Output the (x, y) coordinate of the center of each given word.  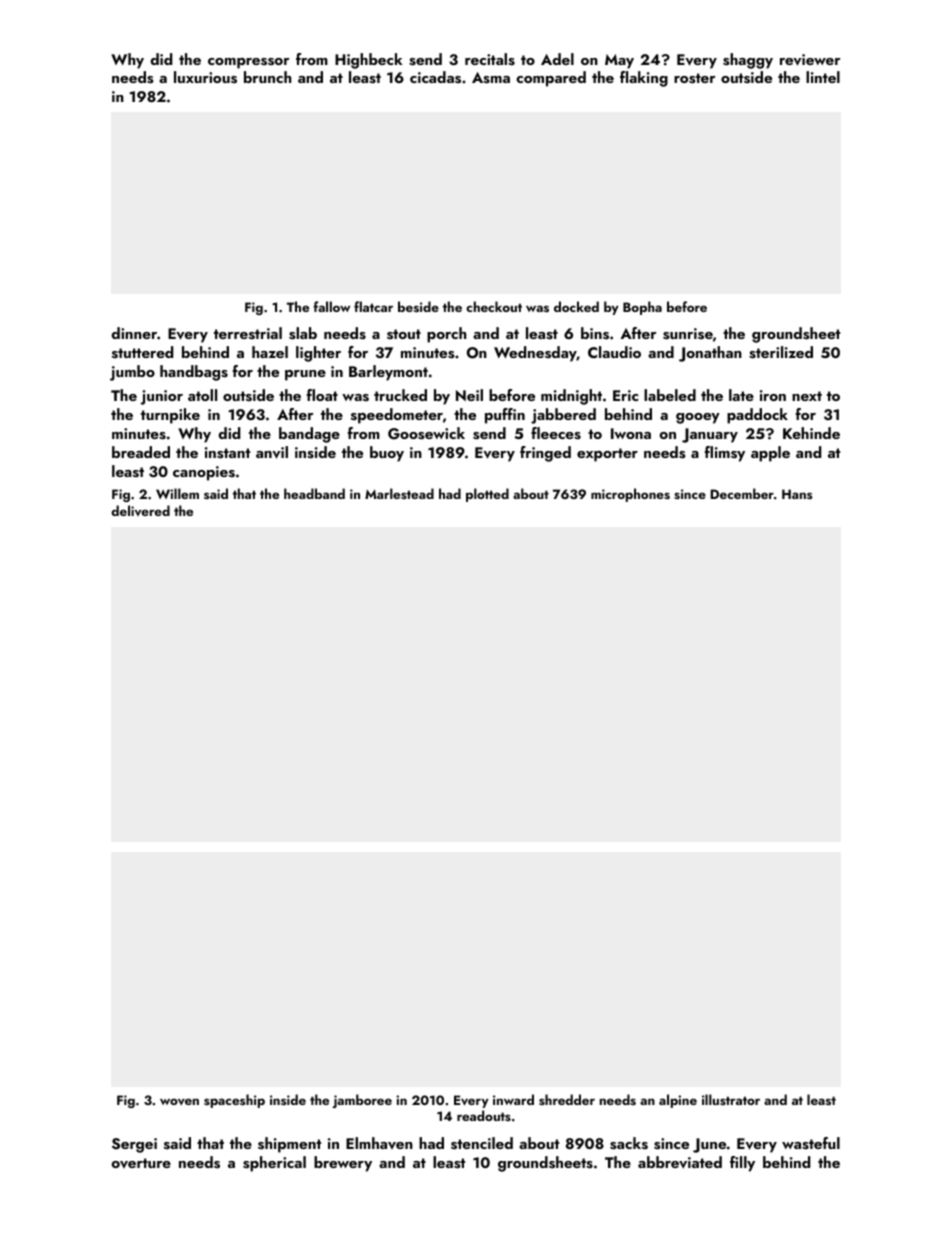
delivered (140, 510)
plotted (487, 495)
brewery (343, 1164)
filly (742, 1164)
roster (694, 78)
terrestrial (248, 333)
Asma (491, 78)
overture (141, 1163)
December (742, 493)
